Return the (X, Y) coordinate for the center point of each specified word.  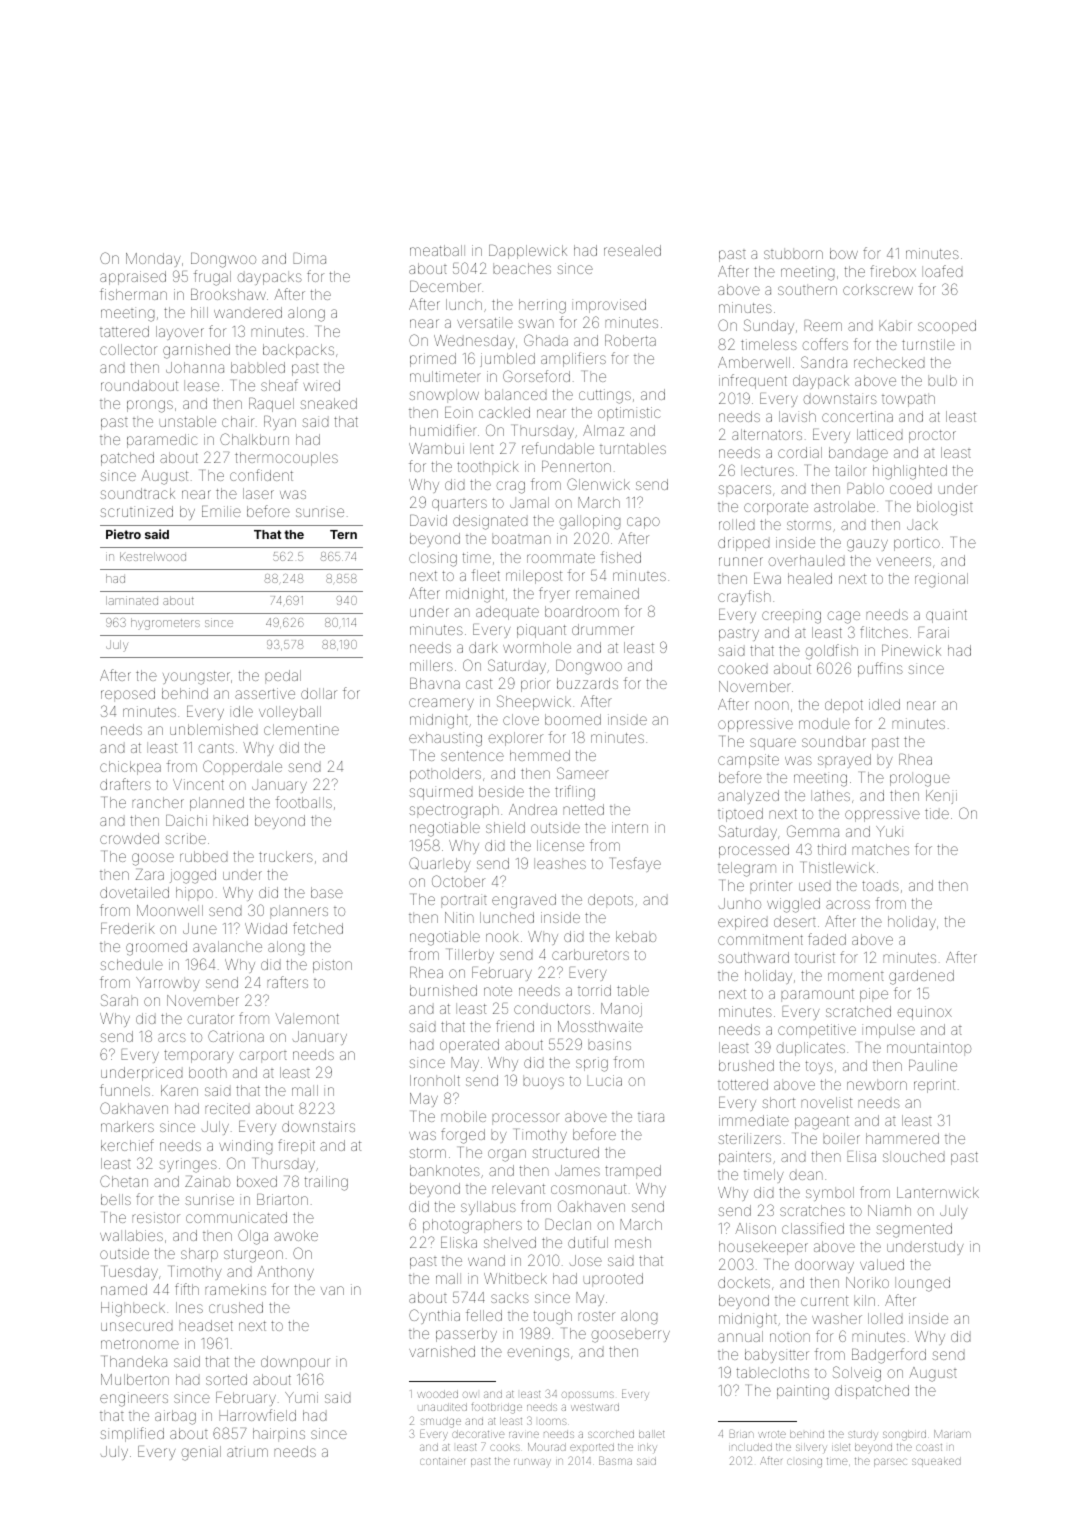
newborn (877, 1084)
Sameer (583, 773)
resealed (632, 250)
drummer (603, 629)
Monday (153, 260)
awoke (296, 1235)
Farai (933, 632)
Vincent (198, 784)
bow (844, 253)
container (442, 1461)
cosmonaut (588, 1189)
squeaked (936, 1462)
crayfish (744, 597)
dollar (319, 693)
